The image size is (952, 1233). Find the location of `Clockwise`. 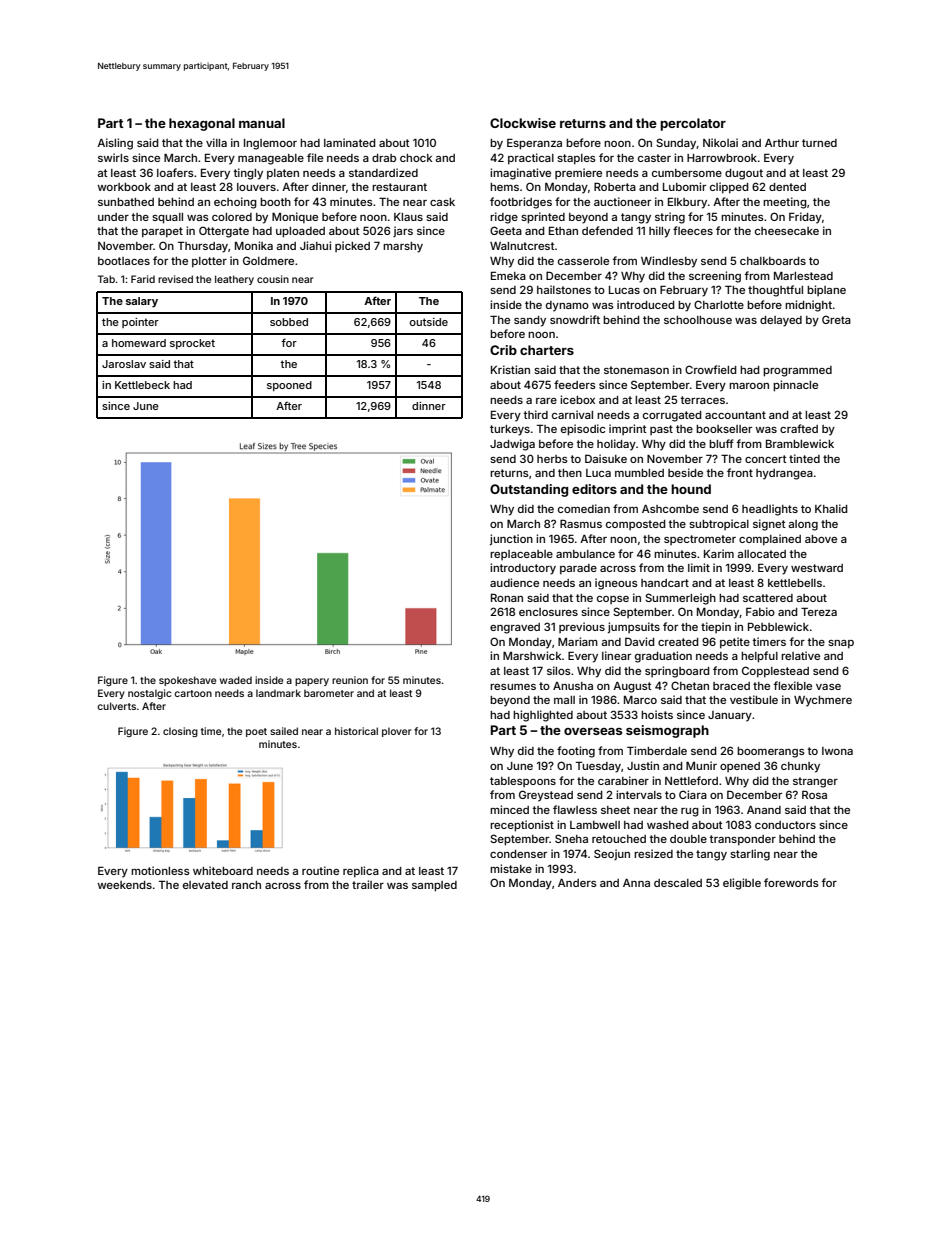

Clockwise is located at coordinates (523, 123).
